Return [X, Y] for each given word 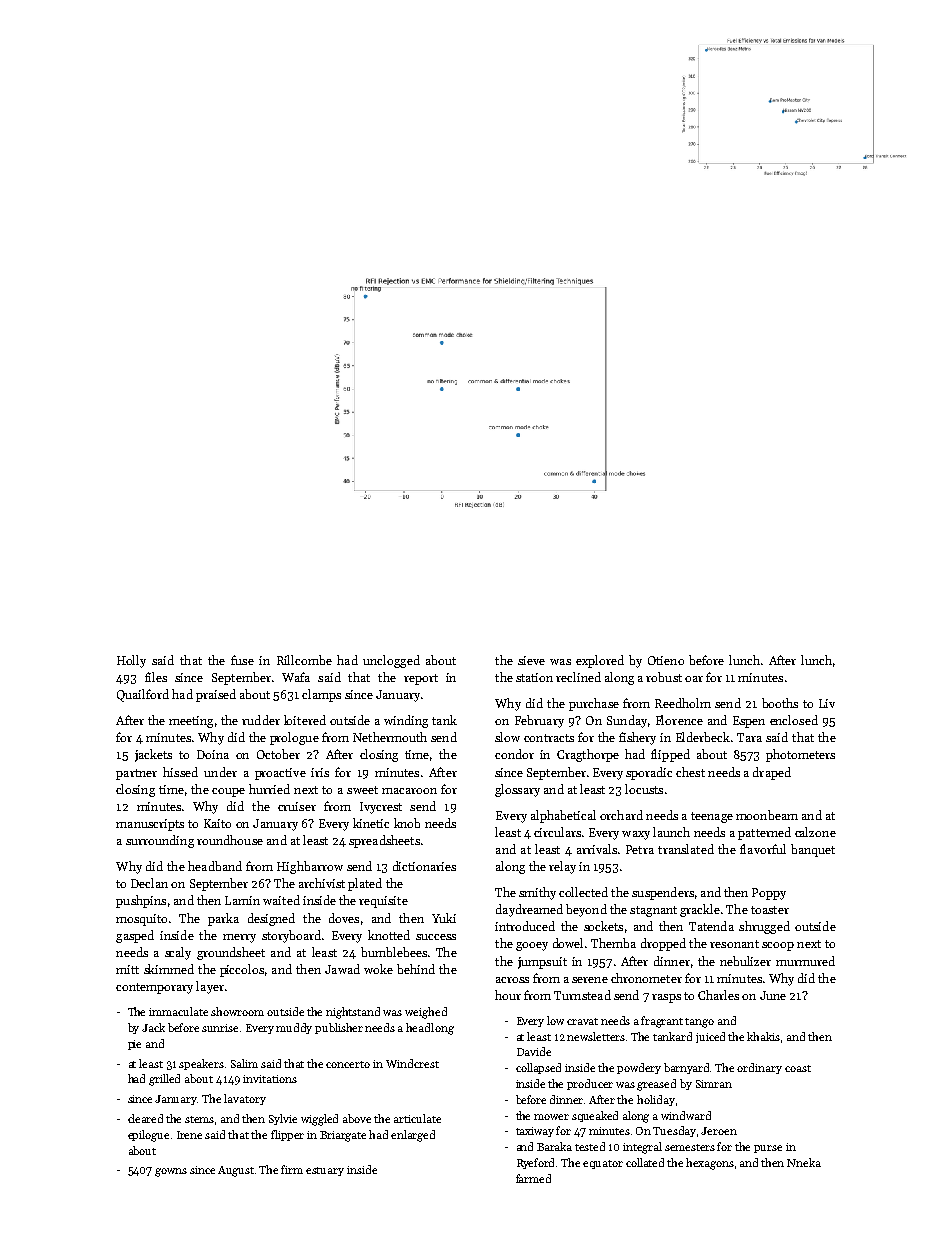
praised [216, 695]
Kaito [217, 823]
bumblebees [394, 952]
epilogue [148, 1136]
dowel [568, 943]
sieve [531, 660]
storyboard [291, 936]
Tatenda [711, 926]
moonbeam [767, 815]
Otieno [666, 660]
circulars [557, 832]
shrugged [764, 927]
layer [210, 987]
